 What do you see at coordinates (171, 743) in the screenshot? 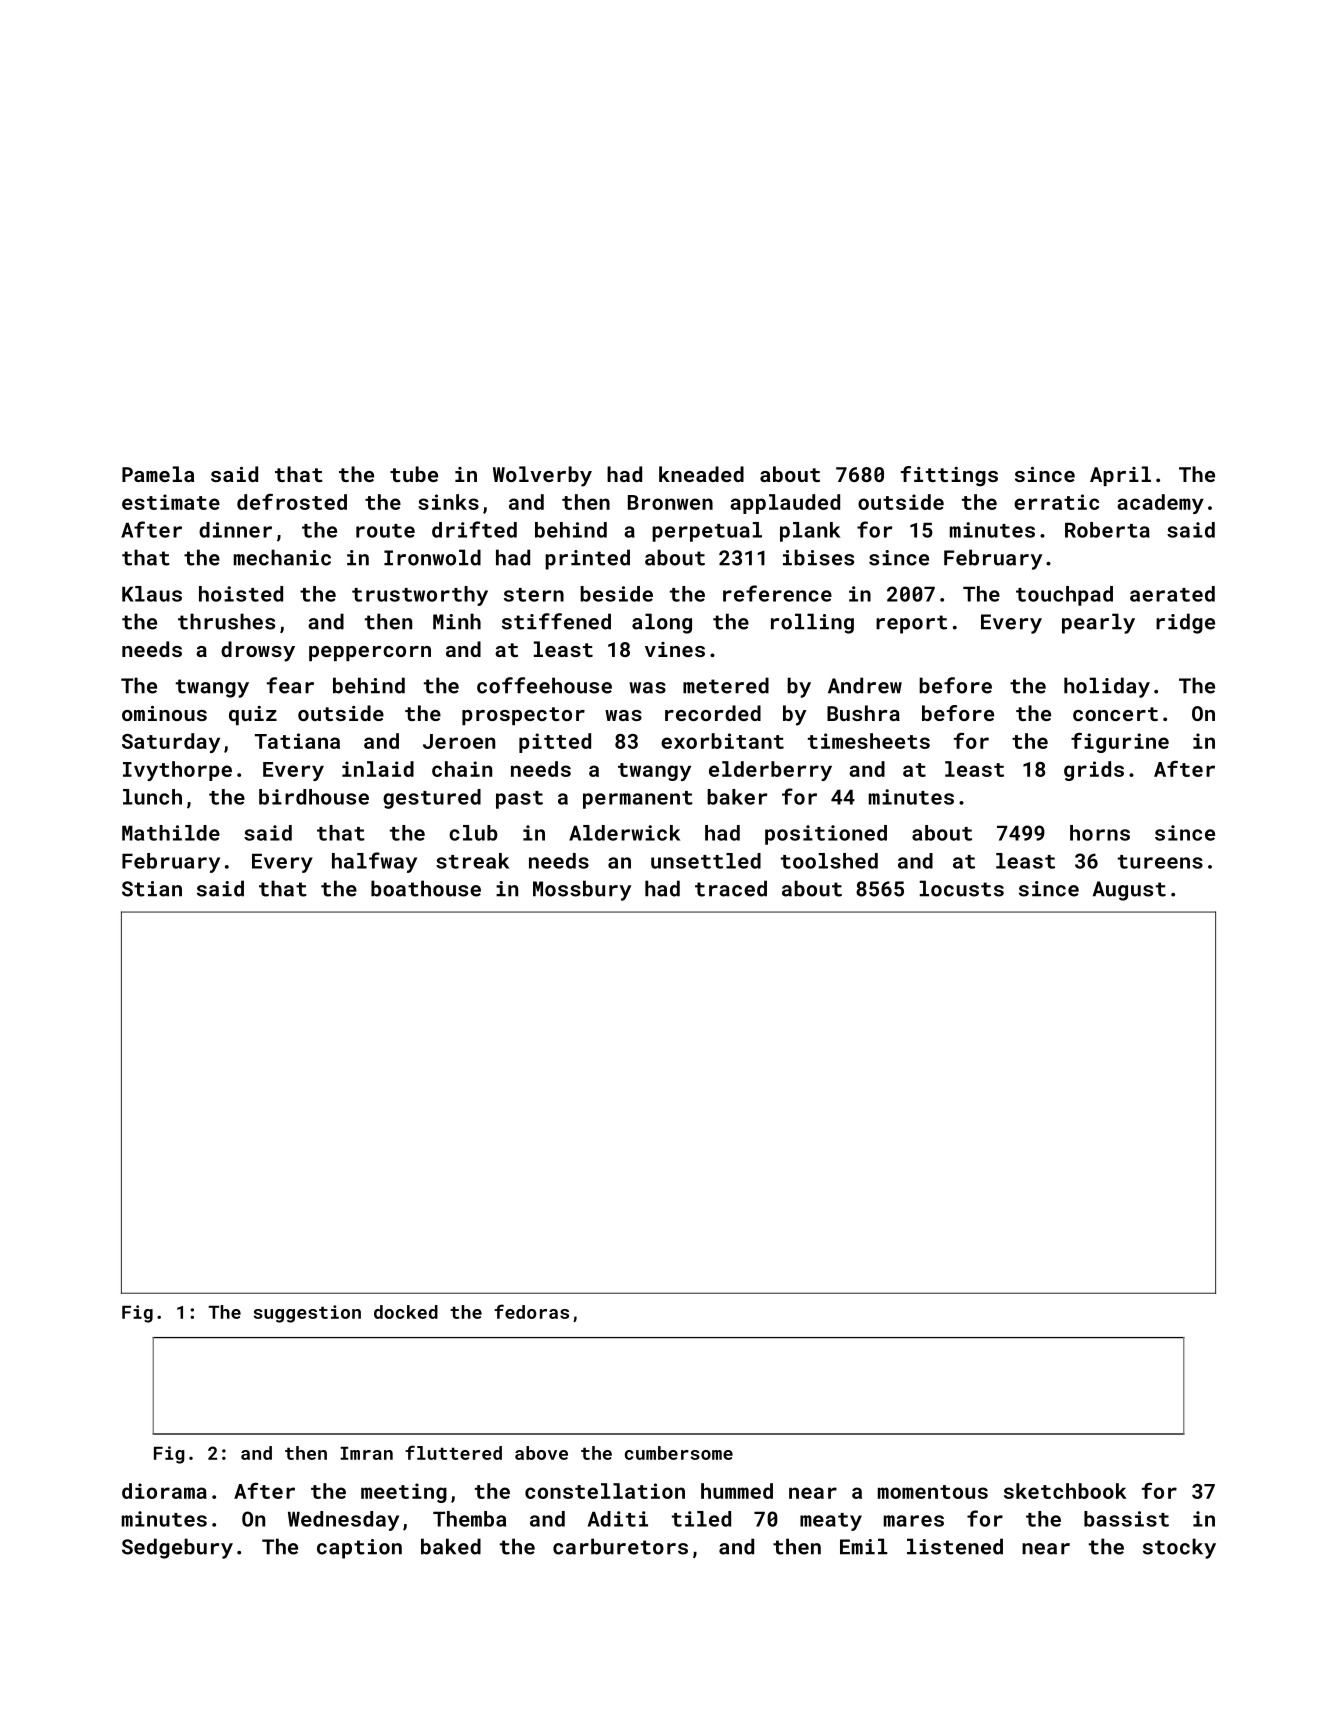
I see `Saturday` at bounding box center [171, 743].
